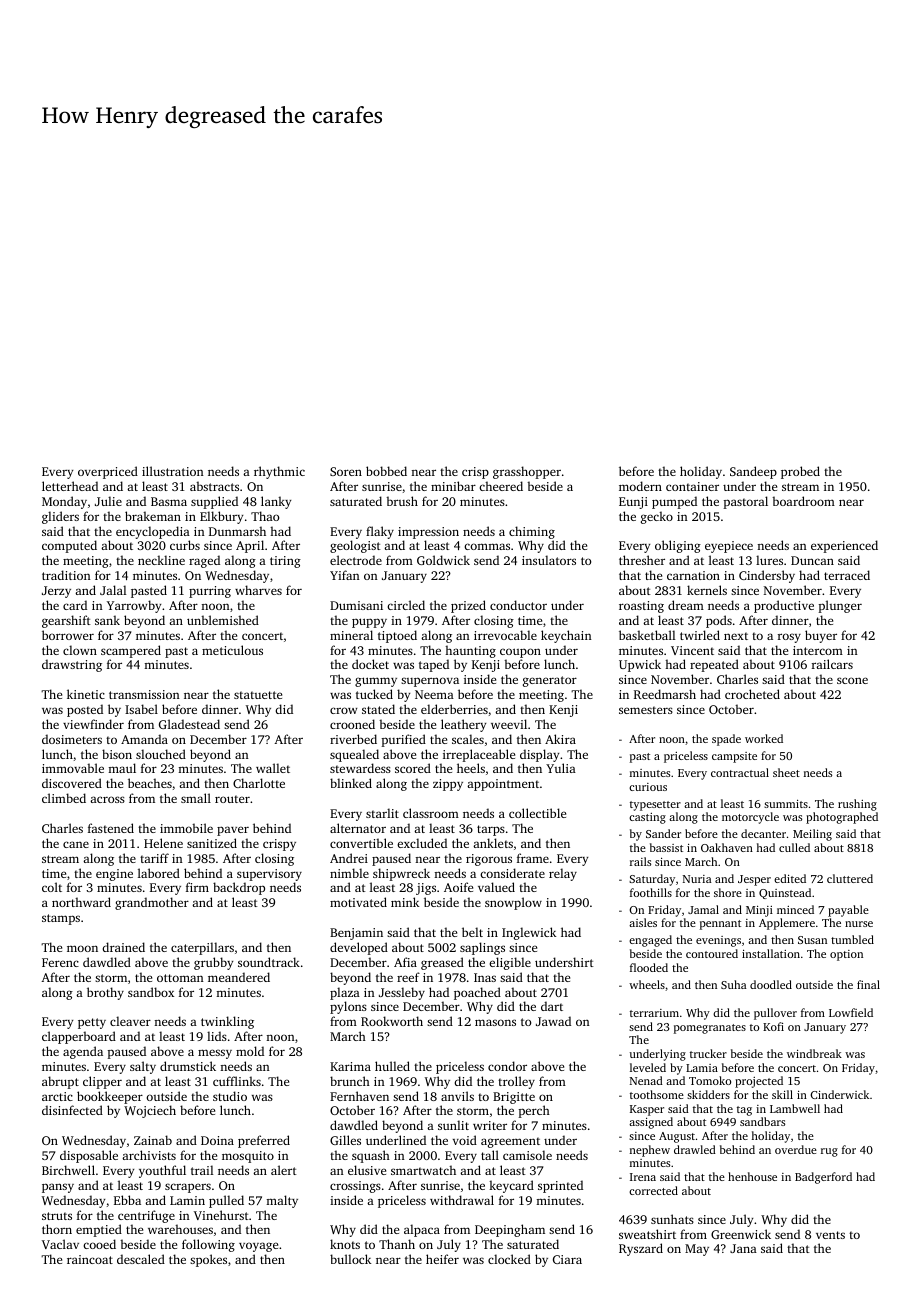  I want to click on alternator, so click(358, 828).
